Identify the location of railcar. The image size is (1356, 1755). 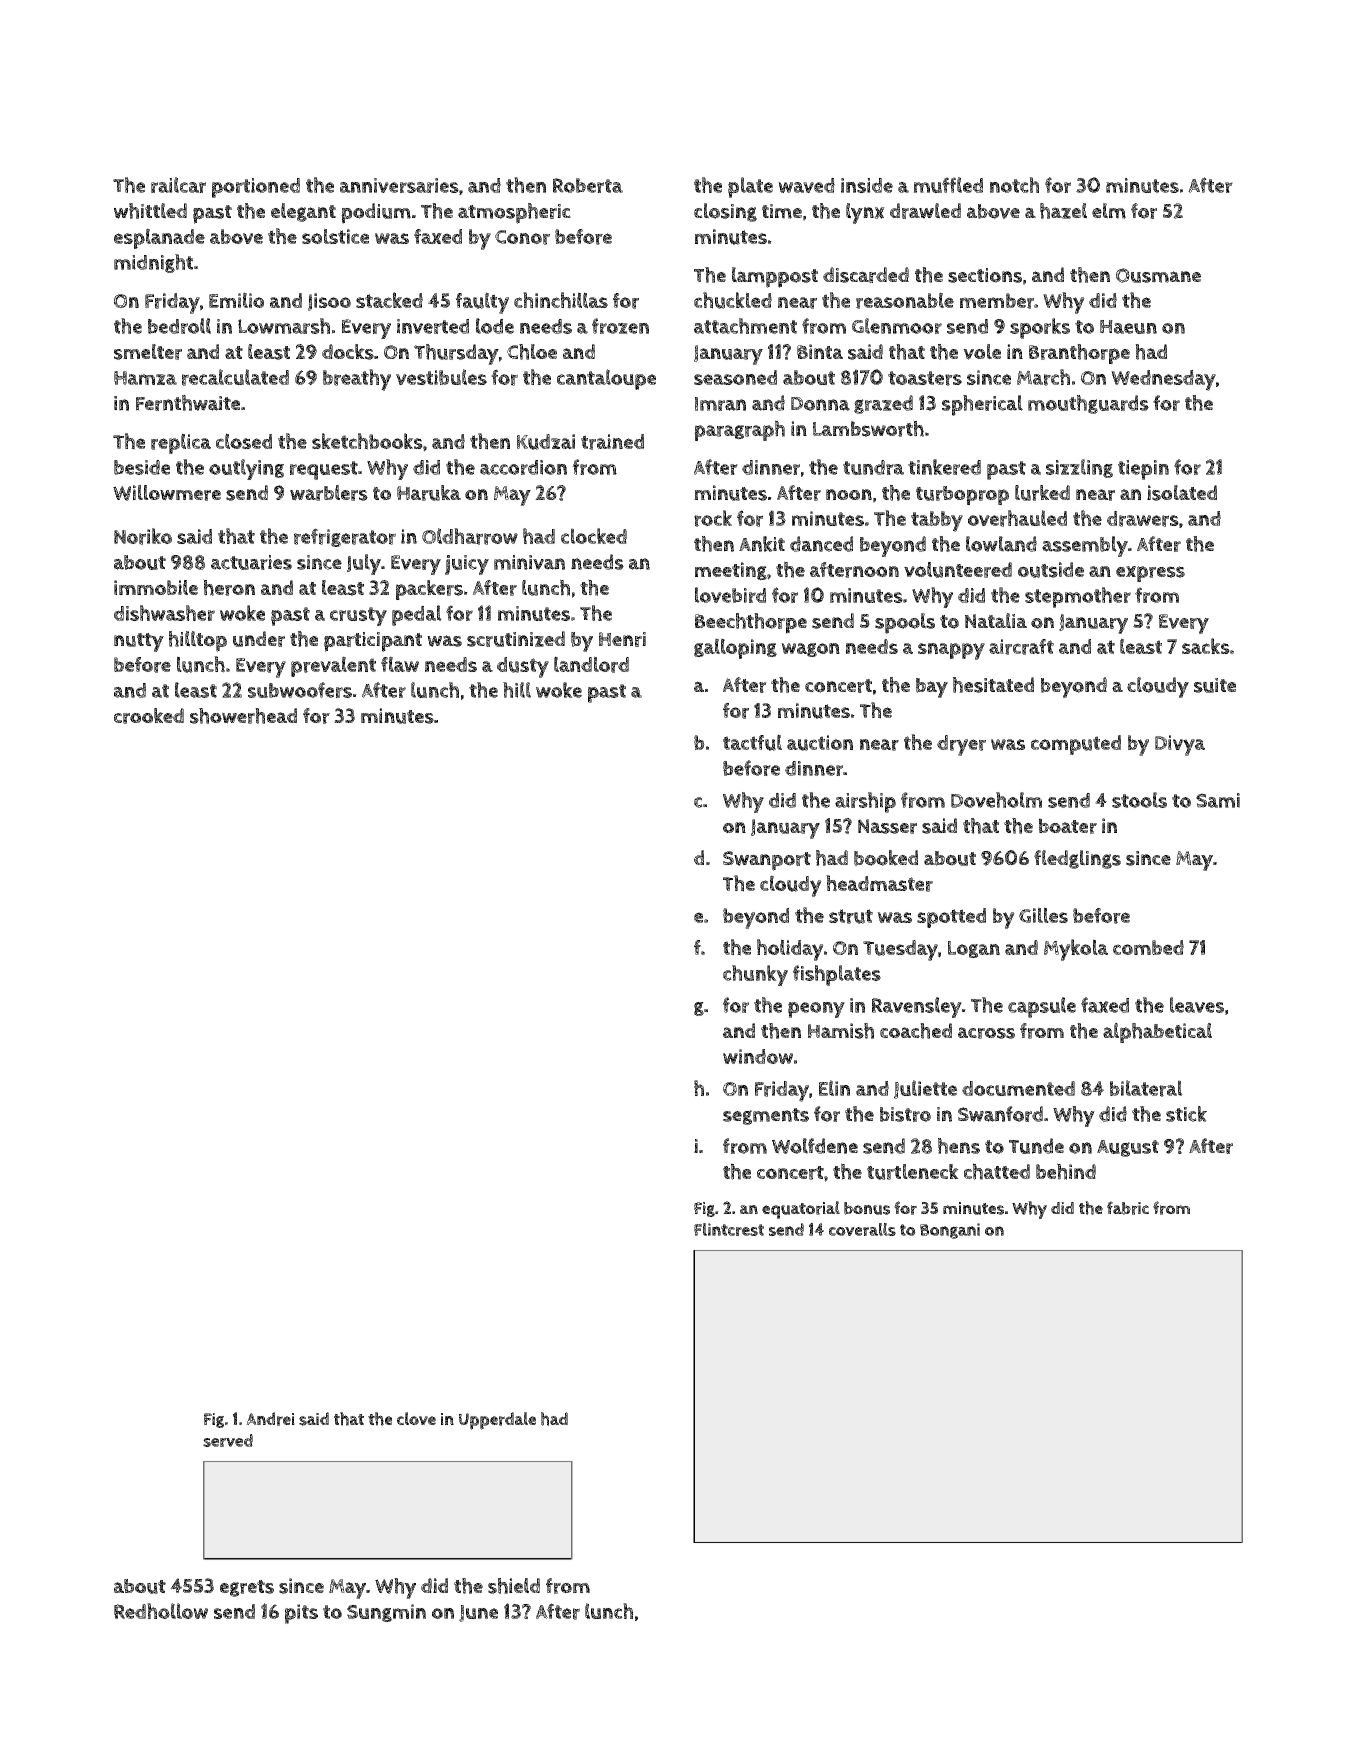
(178, 185).
